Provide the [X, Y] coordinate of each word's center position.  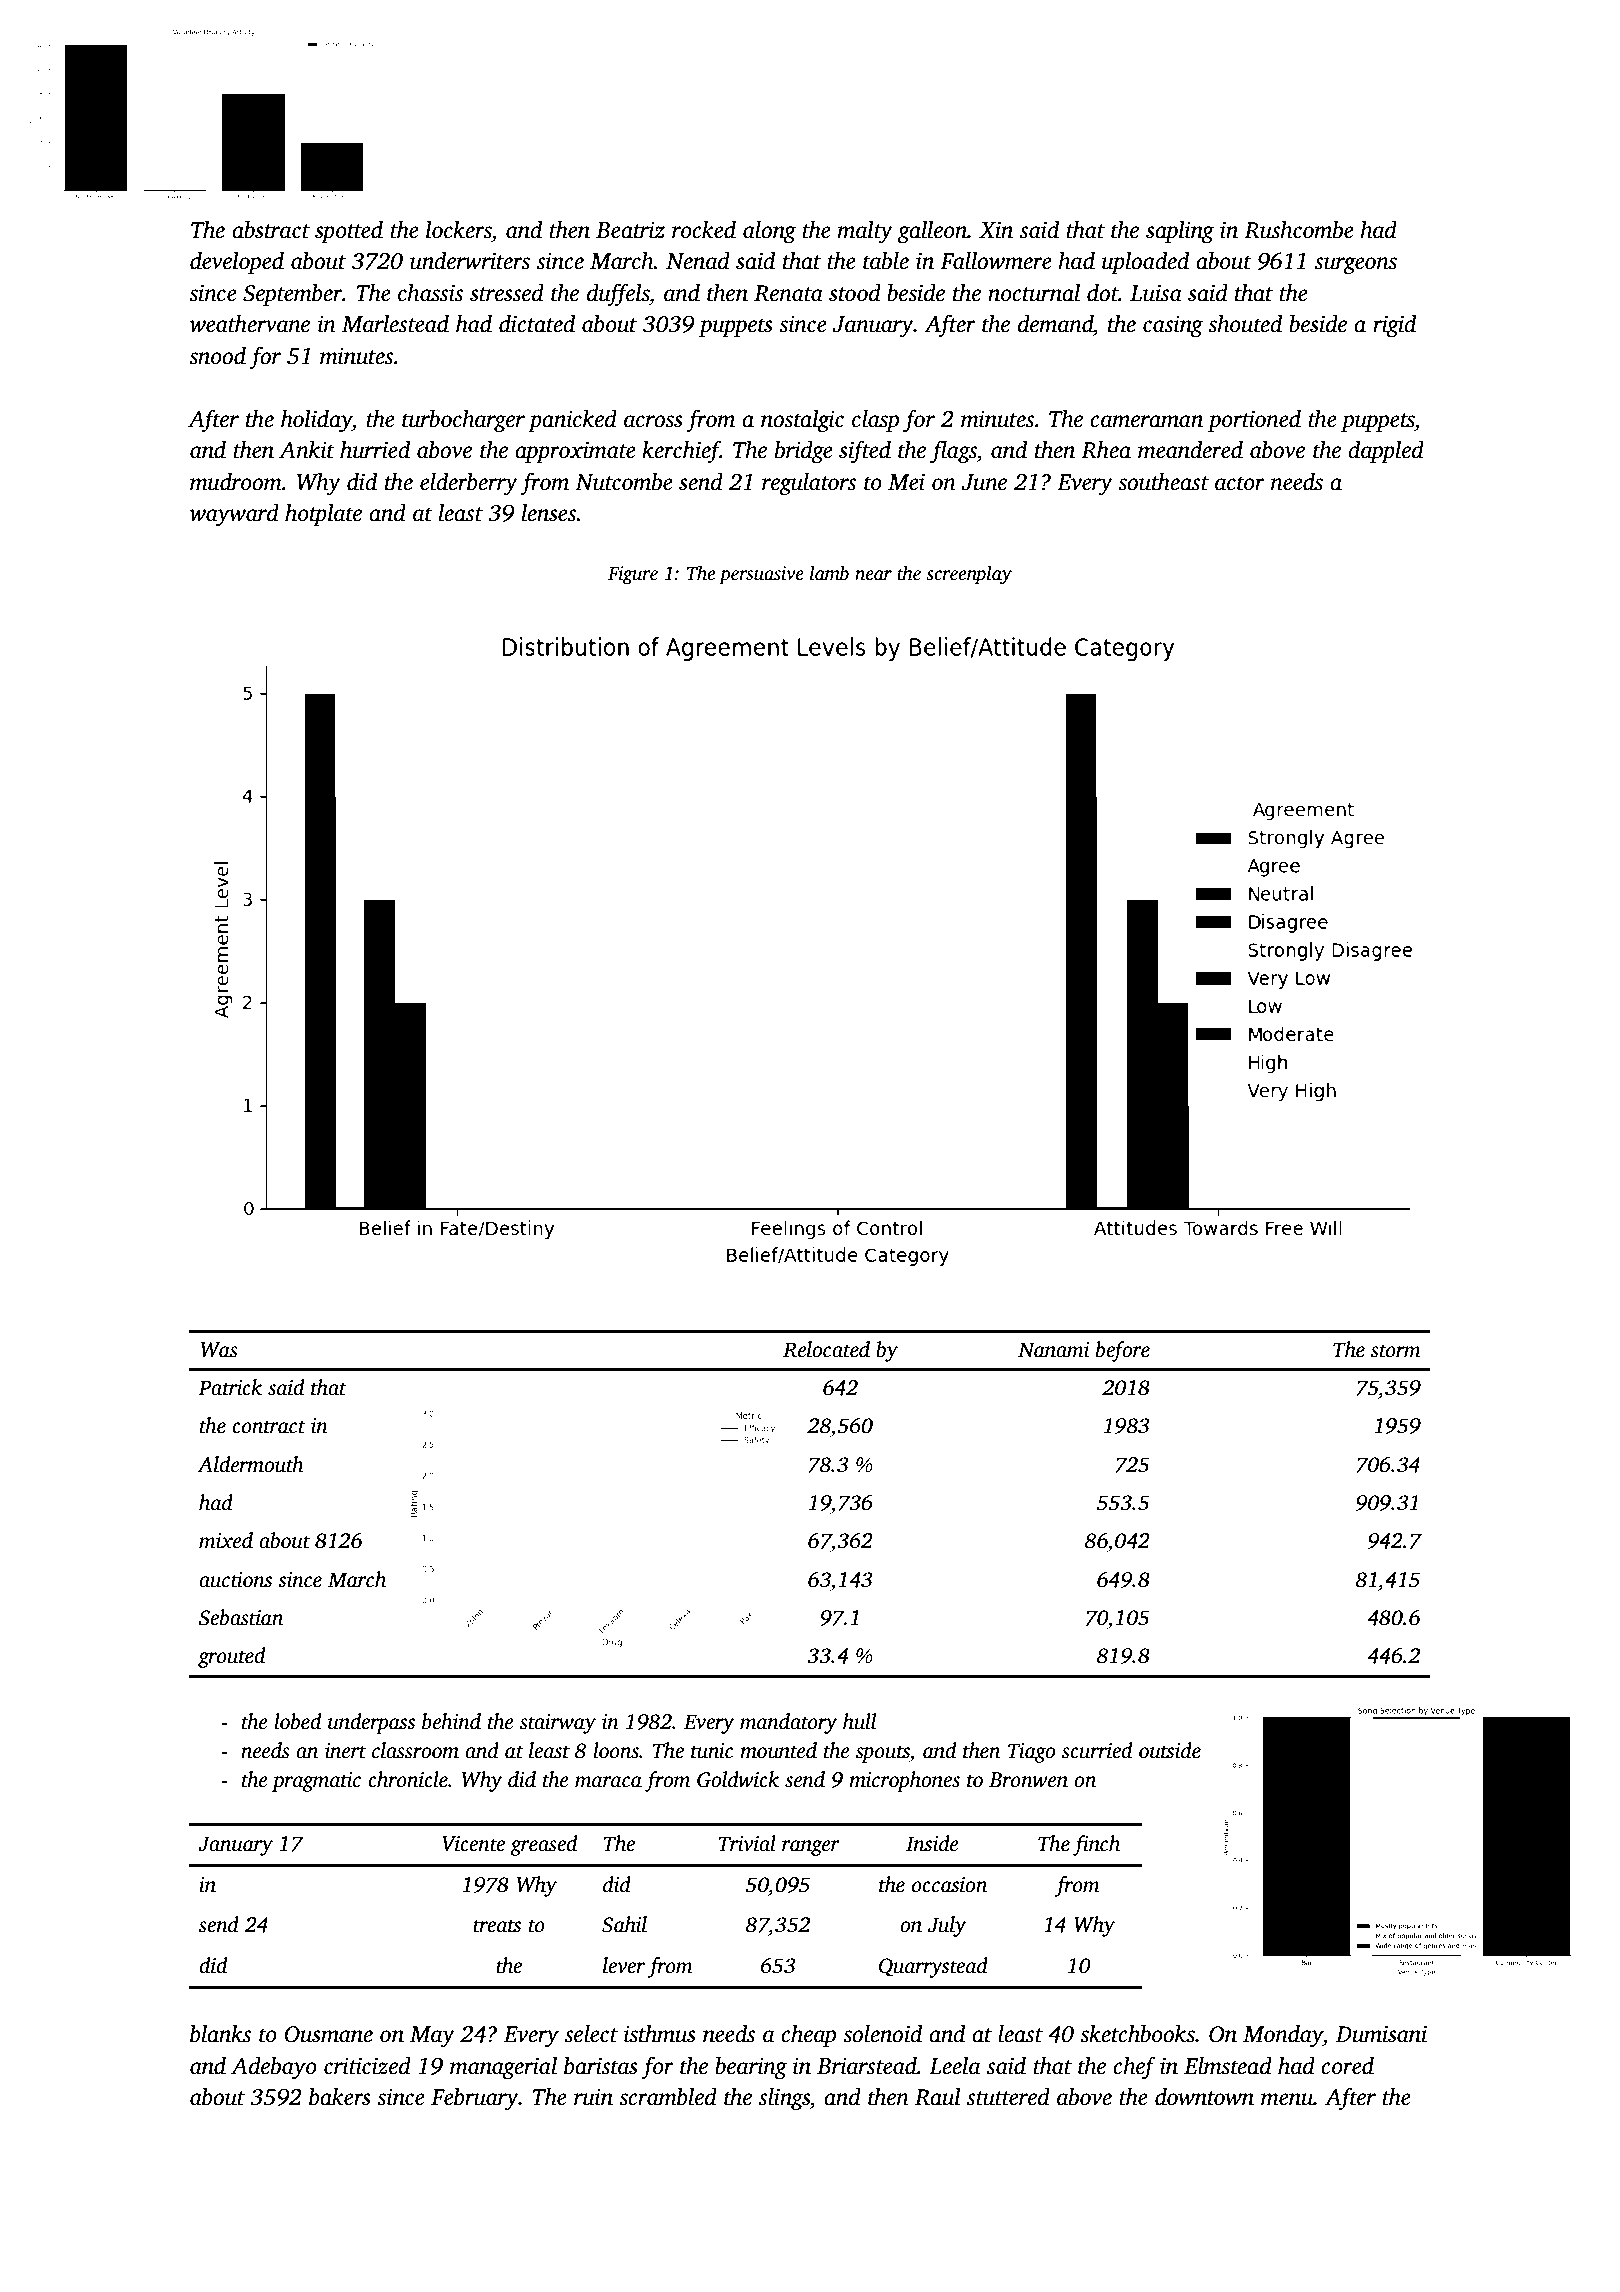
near [873, 575]
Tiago [1031, 1753]
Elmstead [1228, 2066]
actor [1240, 483]
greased [543, 1845]
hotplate [323, 515]
